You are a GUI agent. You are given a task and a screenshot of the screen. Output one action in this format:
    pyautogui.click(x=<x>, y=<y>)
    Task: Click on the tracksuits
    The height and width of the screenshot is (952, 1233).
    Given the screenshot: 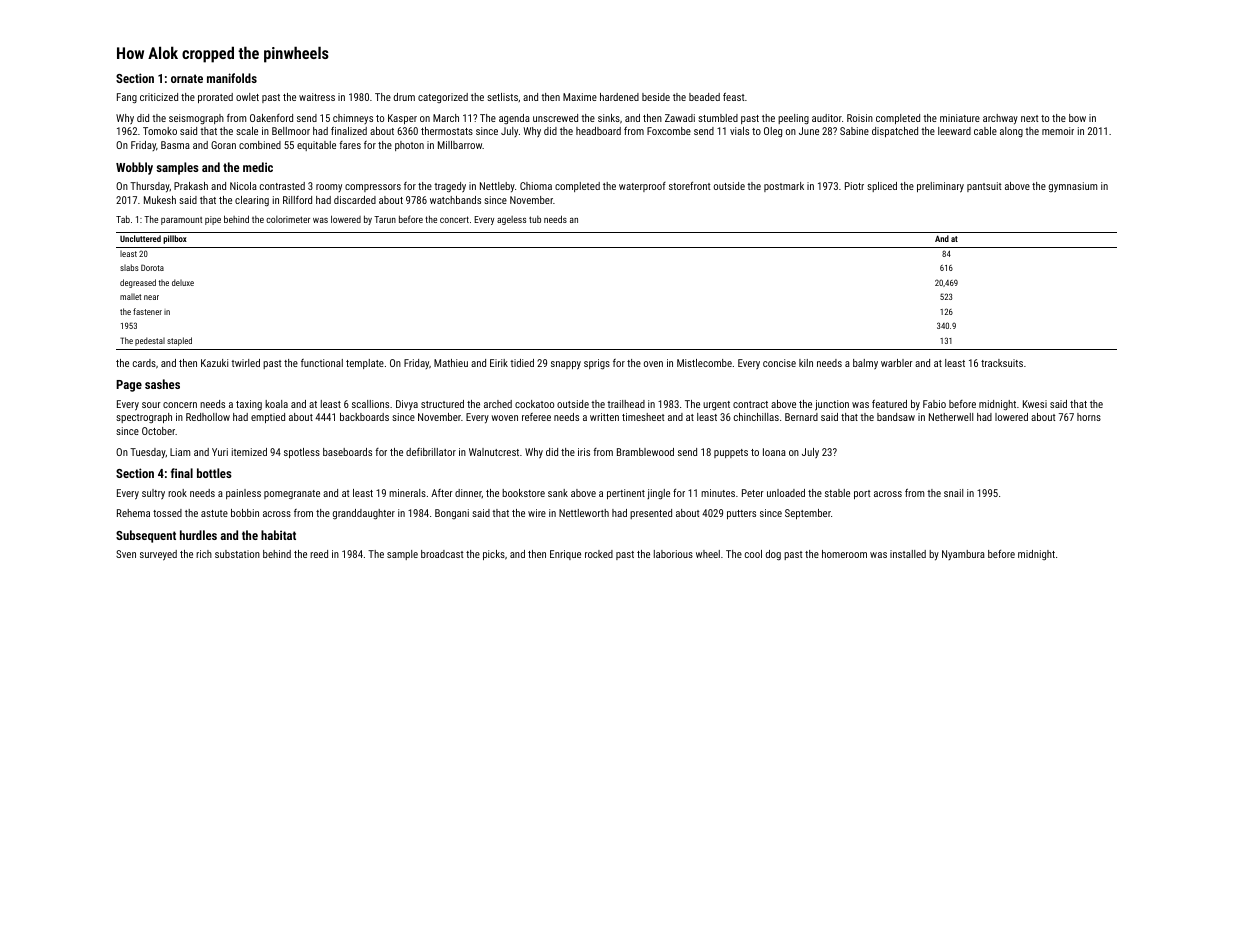 What is the action you would take?
    pyautogui.click(x=1002, y=363)
